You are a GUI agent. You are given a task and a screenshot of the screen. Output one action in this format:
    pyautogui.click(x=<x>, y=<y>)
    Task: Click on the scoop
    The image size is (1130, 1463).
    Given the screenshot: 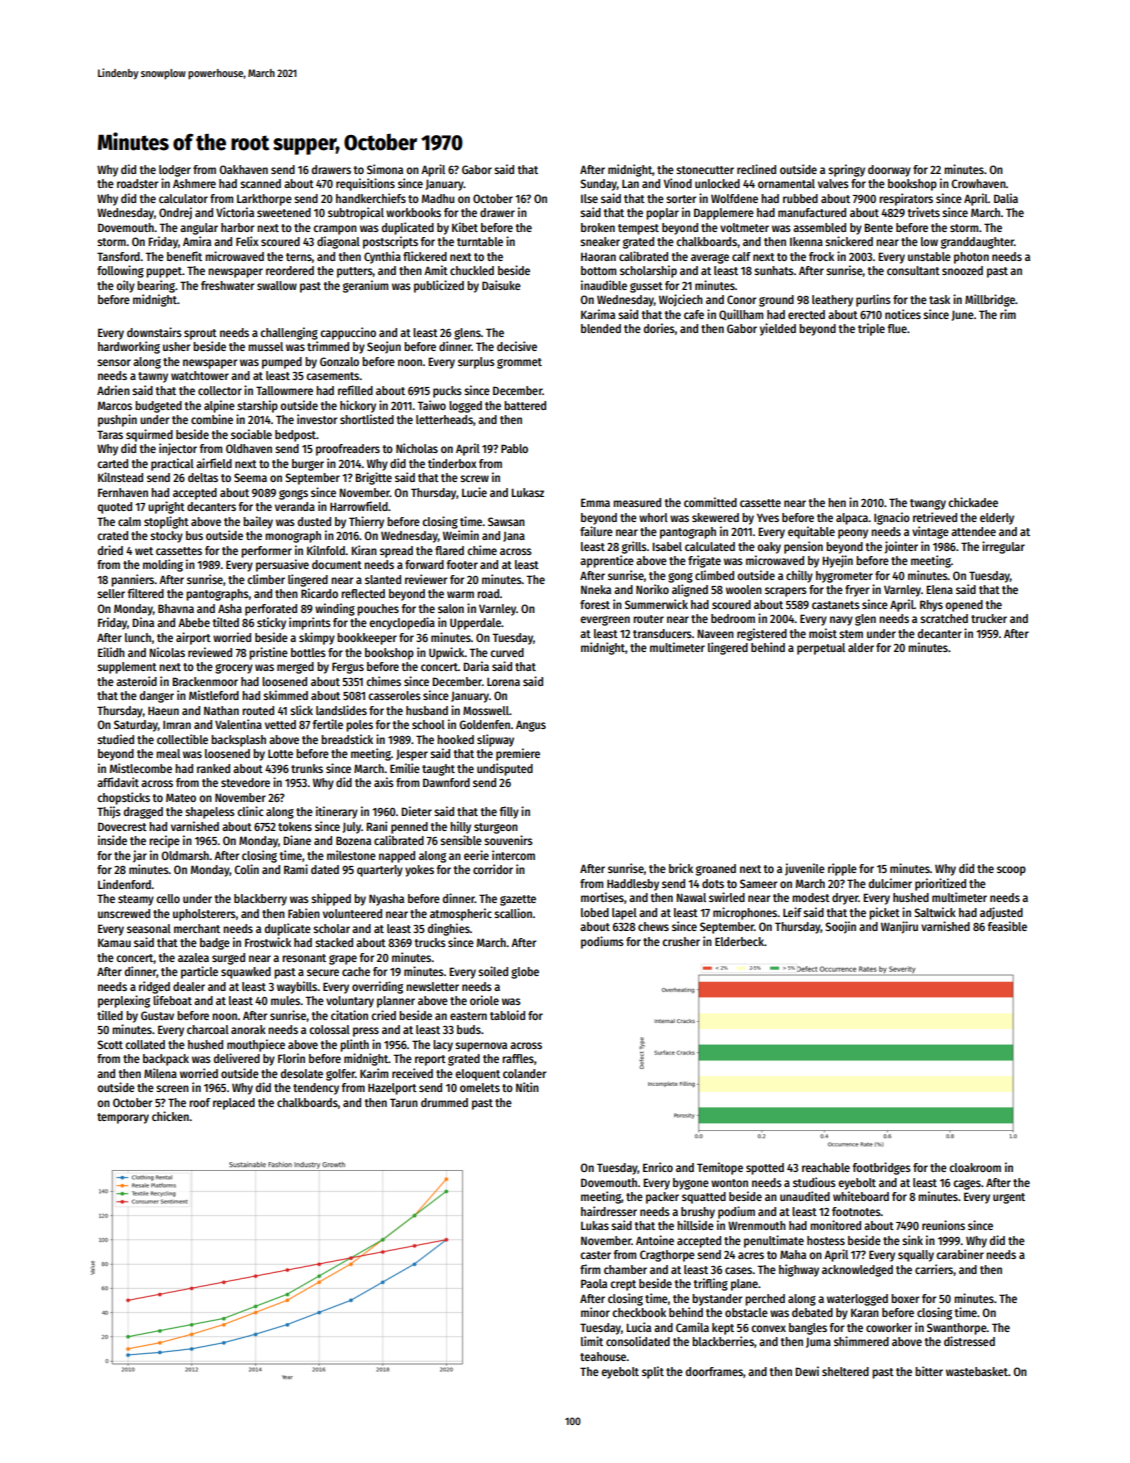 What is the action you would take?
    pyautogui.click(x=1011, y=871)
